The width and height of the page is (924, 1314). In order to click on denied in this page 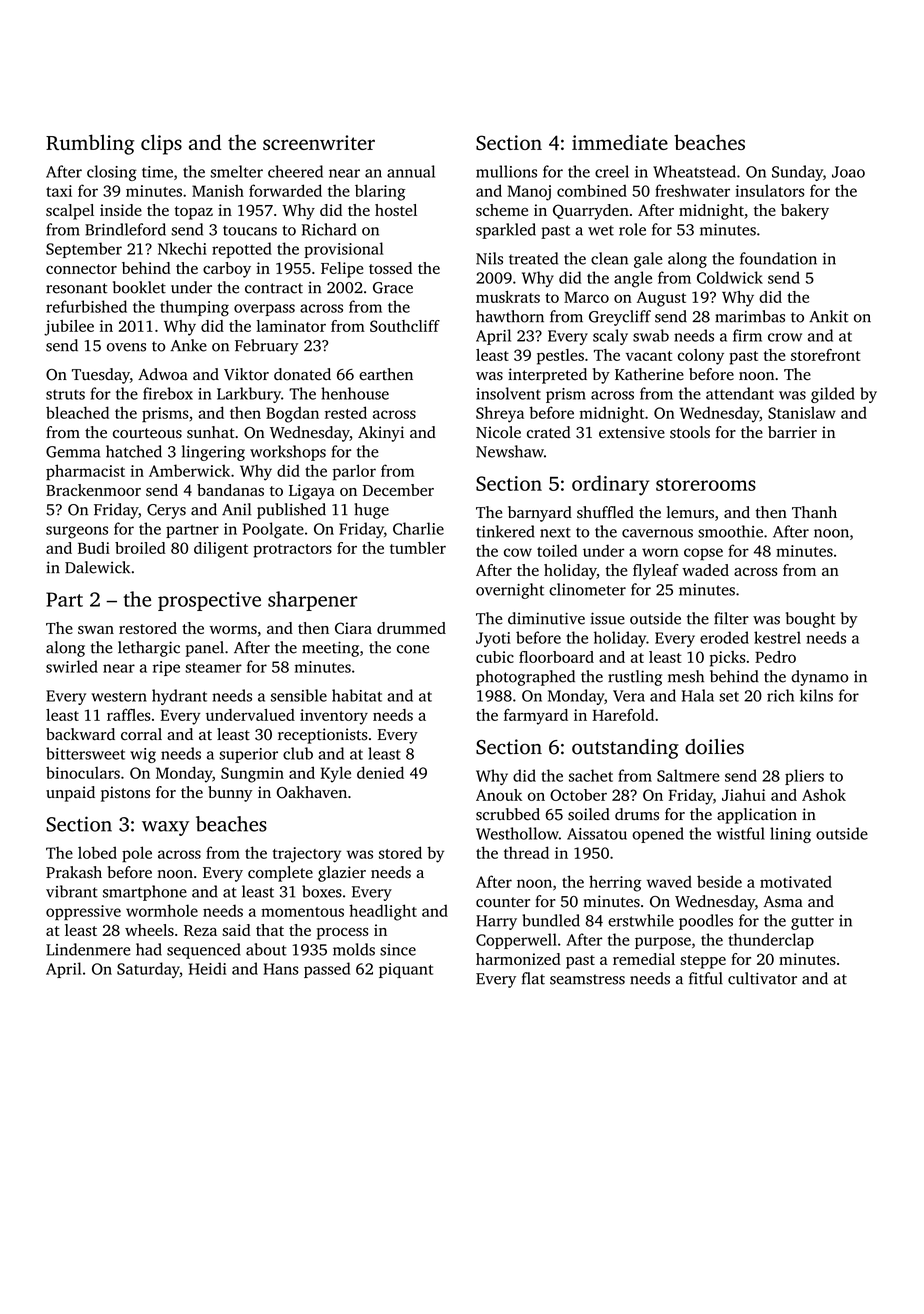, I will do `click(380, 772)`.
